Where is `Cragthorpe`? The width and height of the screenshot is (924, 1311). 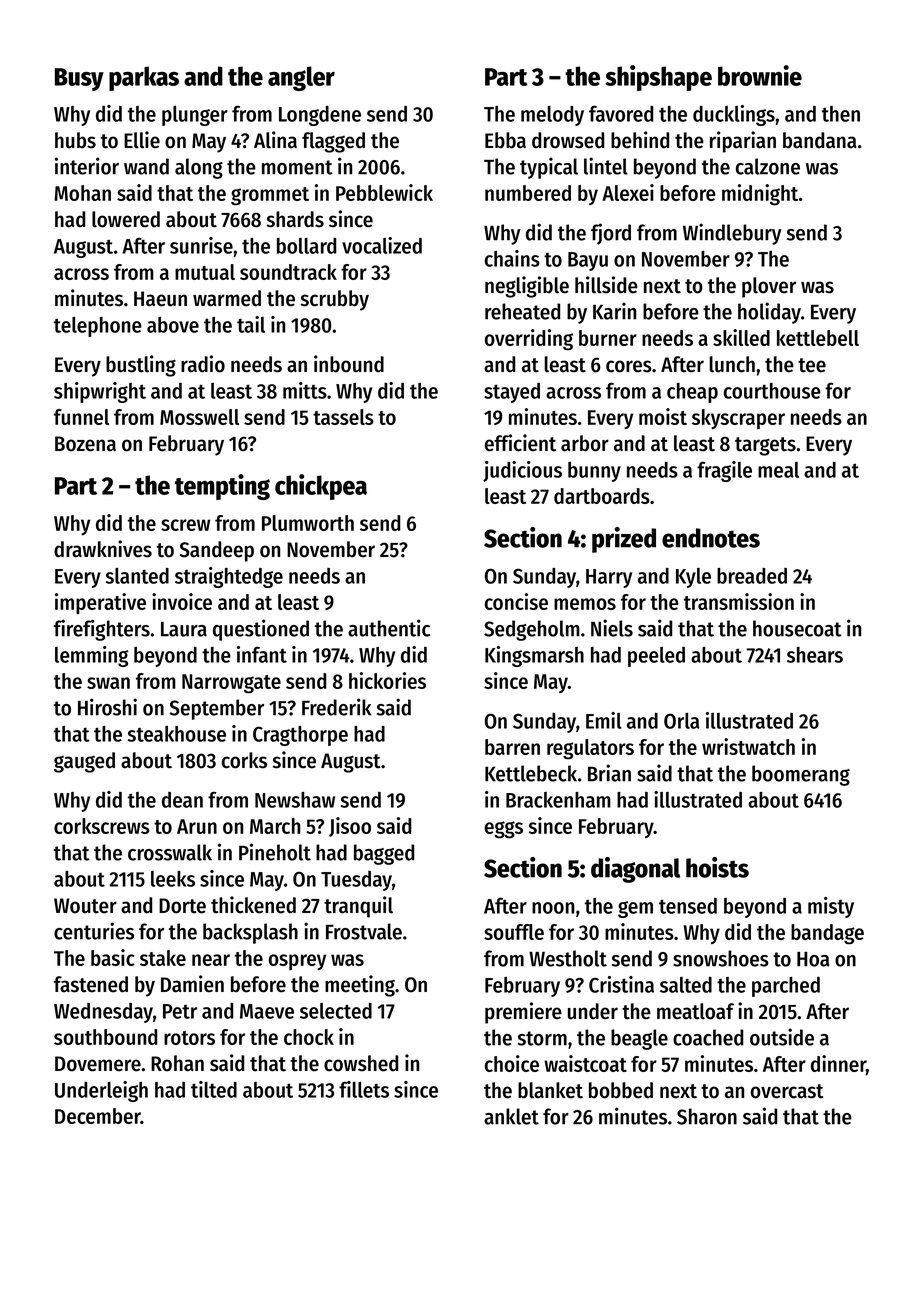 Cragthorpe is located at coordinates (300, 736).
